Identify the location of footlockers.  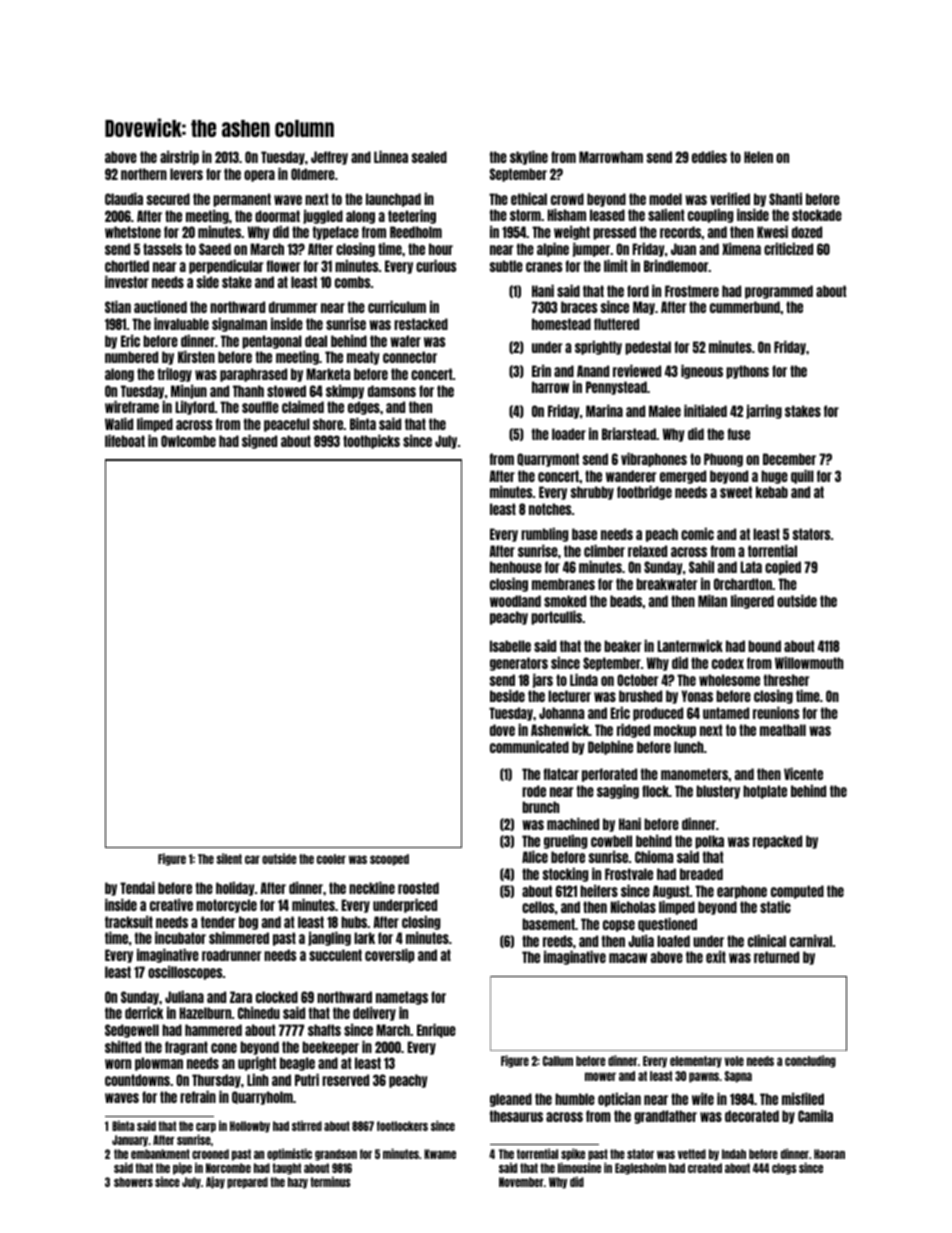
(402, 1126).
